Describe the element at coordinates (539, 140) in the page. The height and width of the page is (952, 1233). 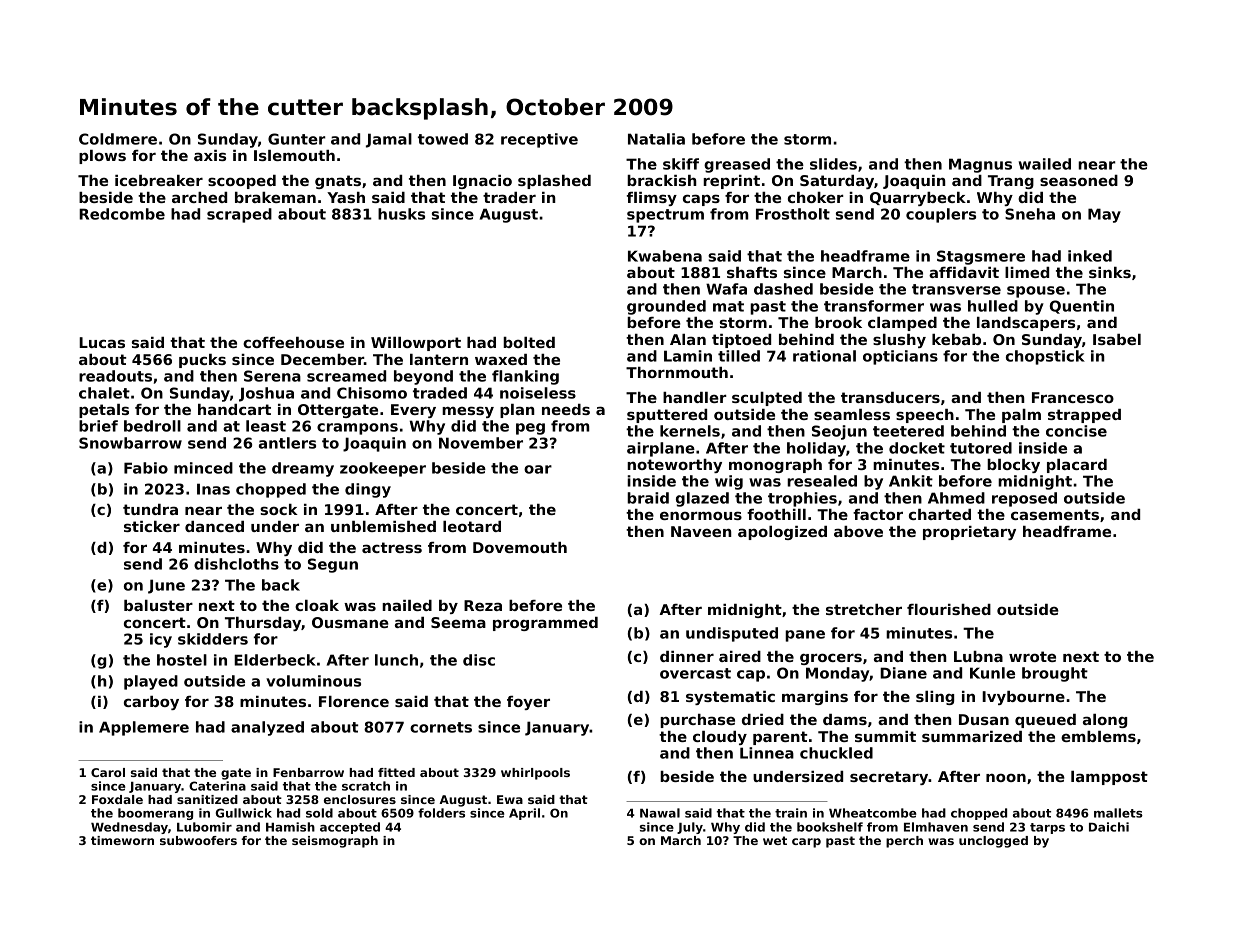
I see `receptive` at that location.
